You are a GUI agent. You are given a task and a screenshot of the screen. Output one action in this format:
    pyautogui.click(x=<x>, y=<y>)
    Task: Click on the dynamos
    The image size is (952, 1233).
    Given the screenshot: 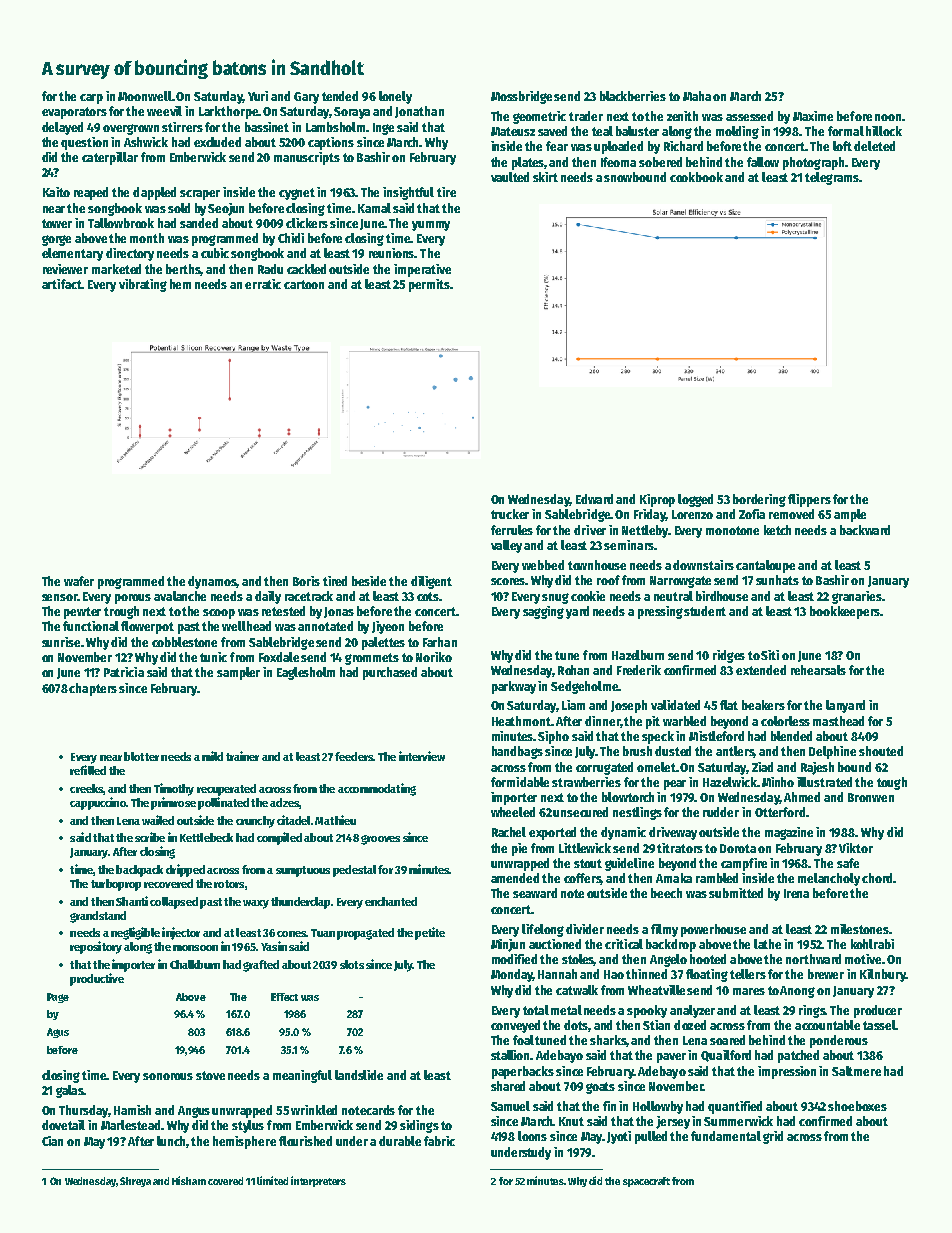 What is the action you would take?
    pyautogui.click(x=212, y=582)
